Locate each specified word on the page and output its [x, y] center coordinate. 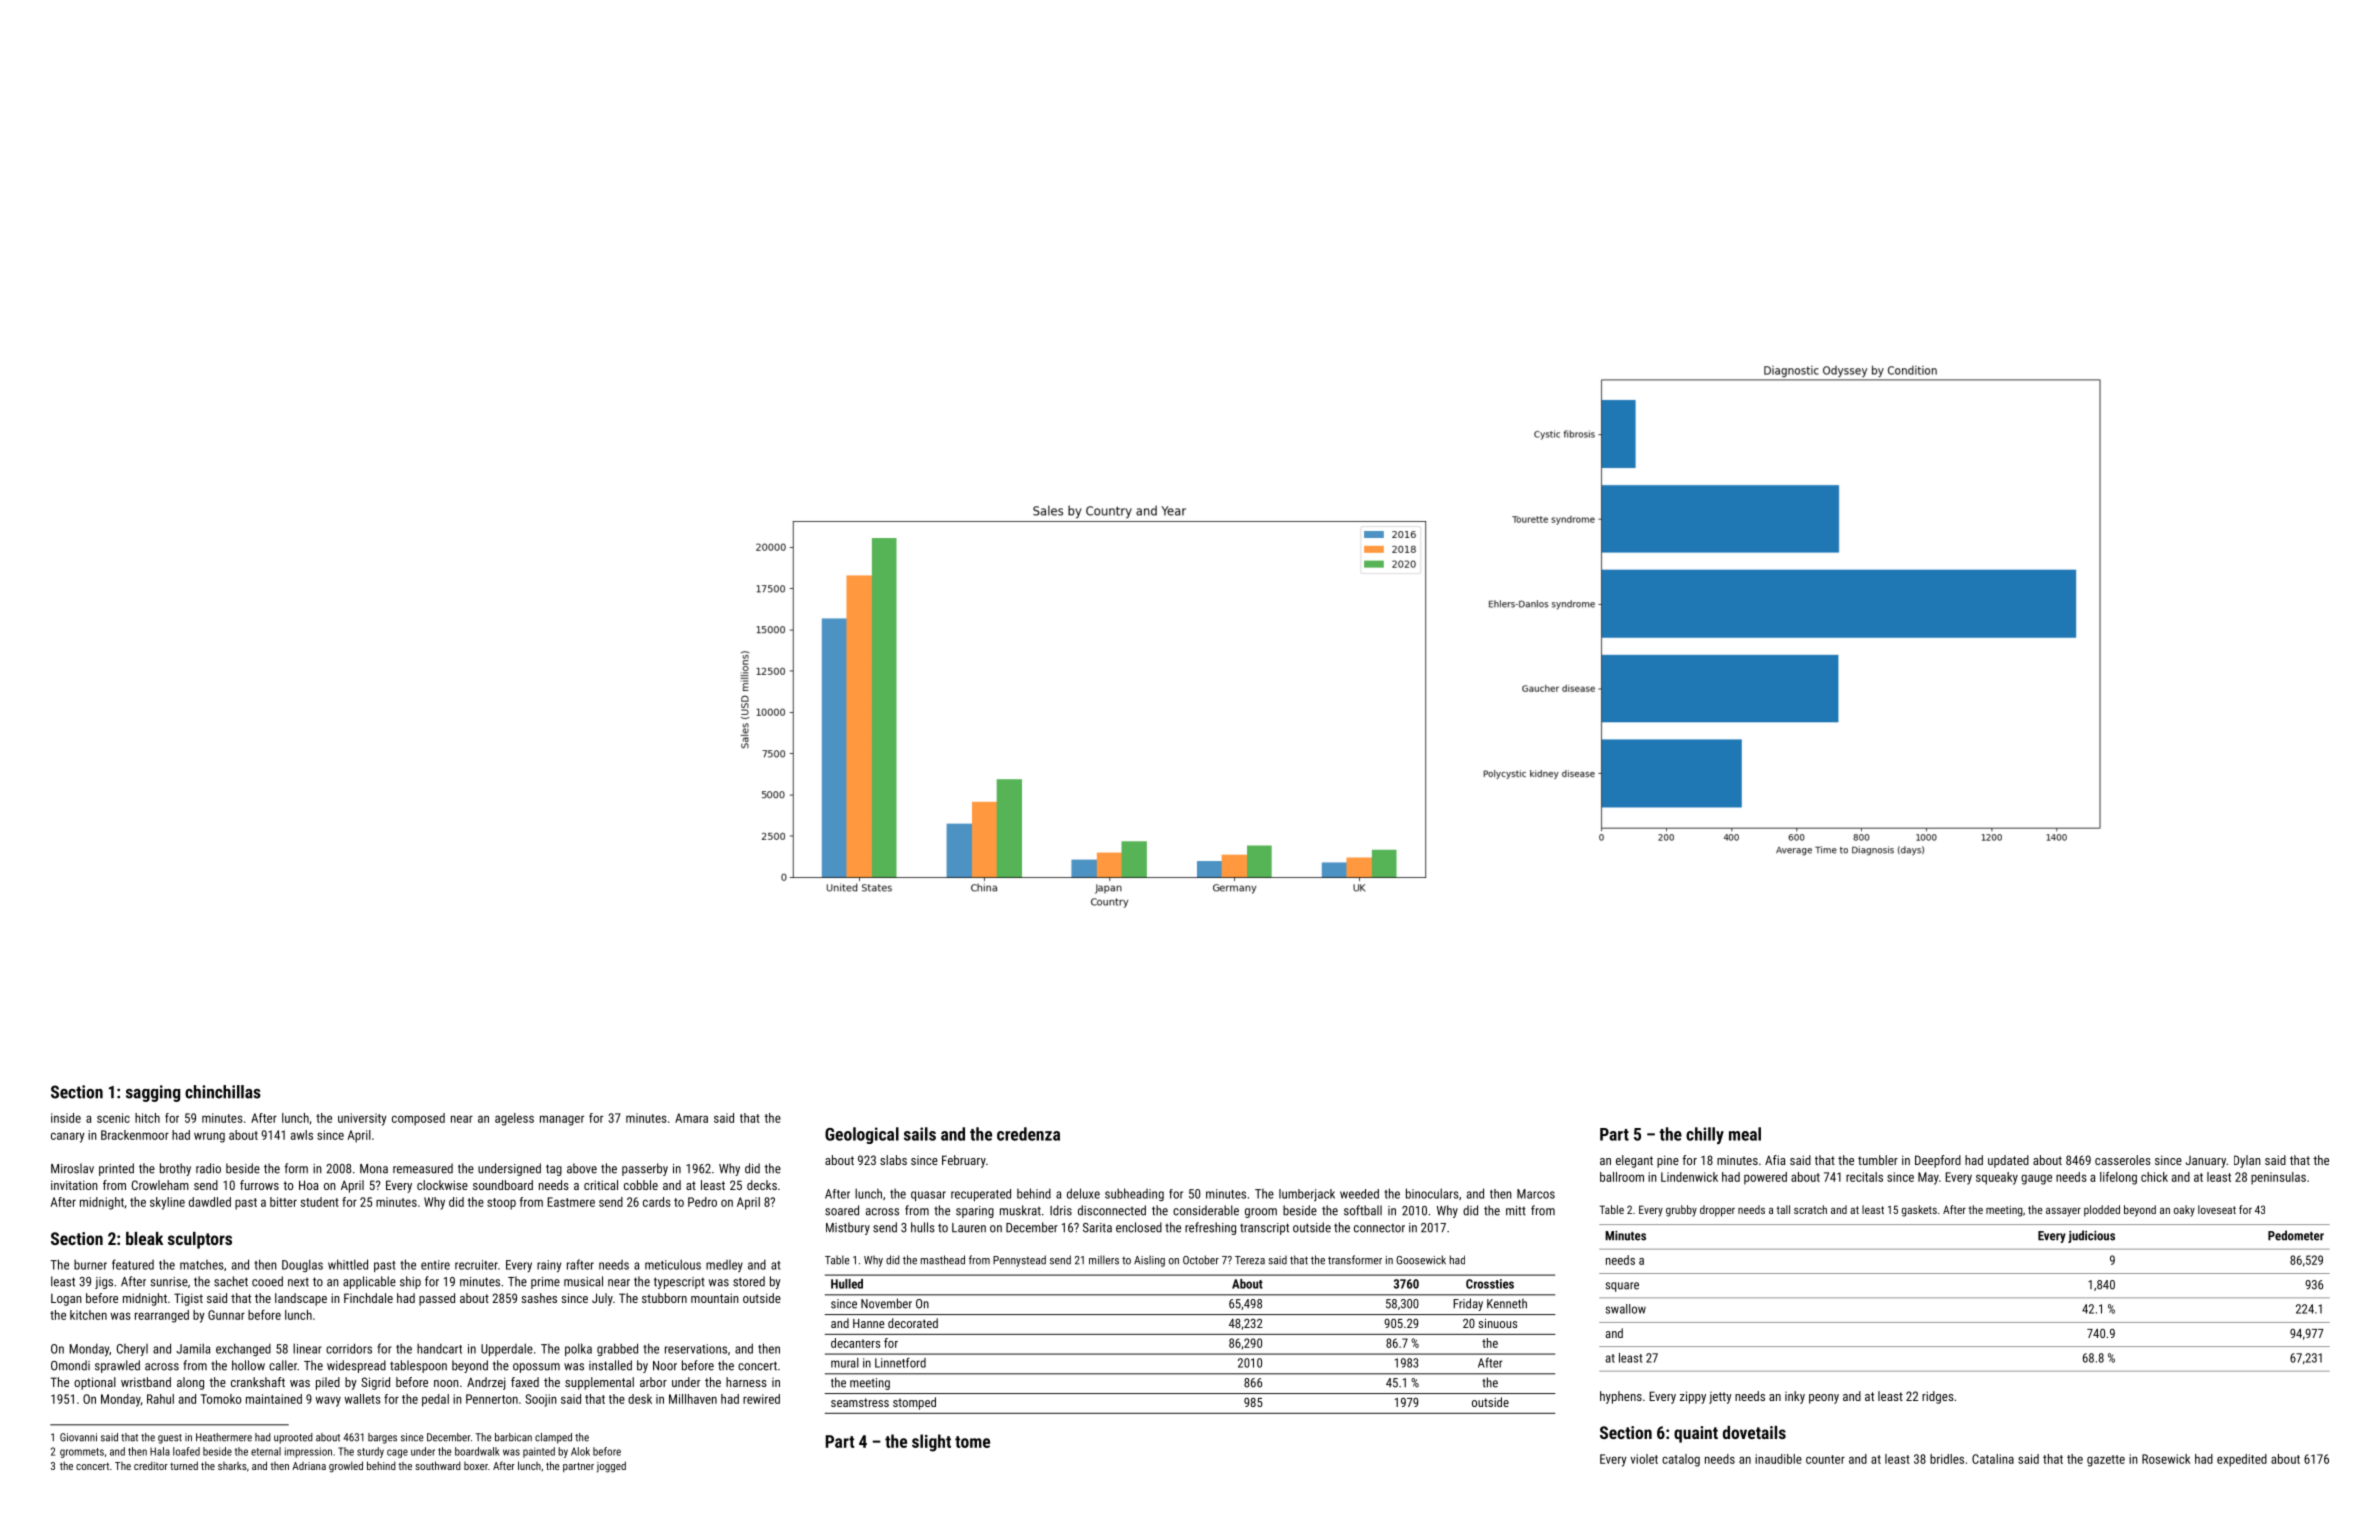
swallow [1626, 1309]
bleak [144, 1238]
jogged [611, 1467]
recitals [1864, 1177]
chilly [1705, 1135]
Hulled [847, 1284]
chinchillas [223, 1092]
